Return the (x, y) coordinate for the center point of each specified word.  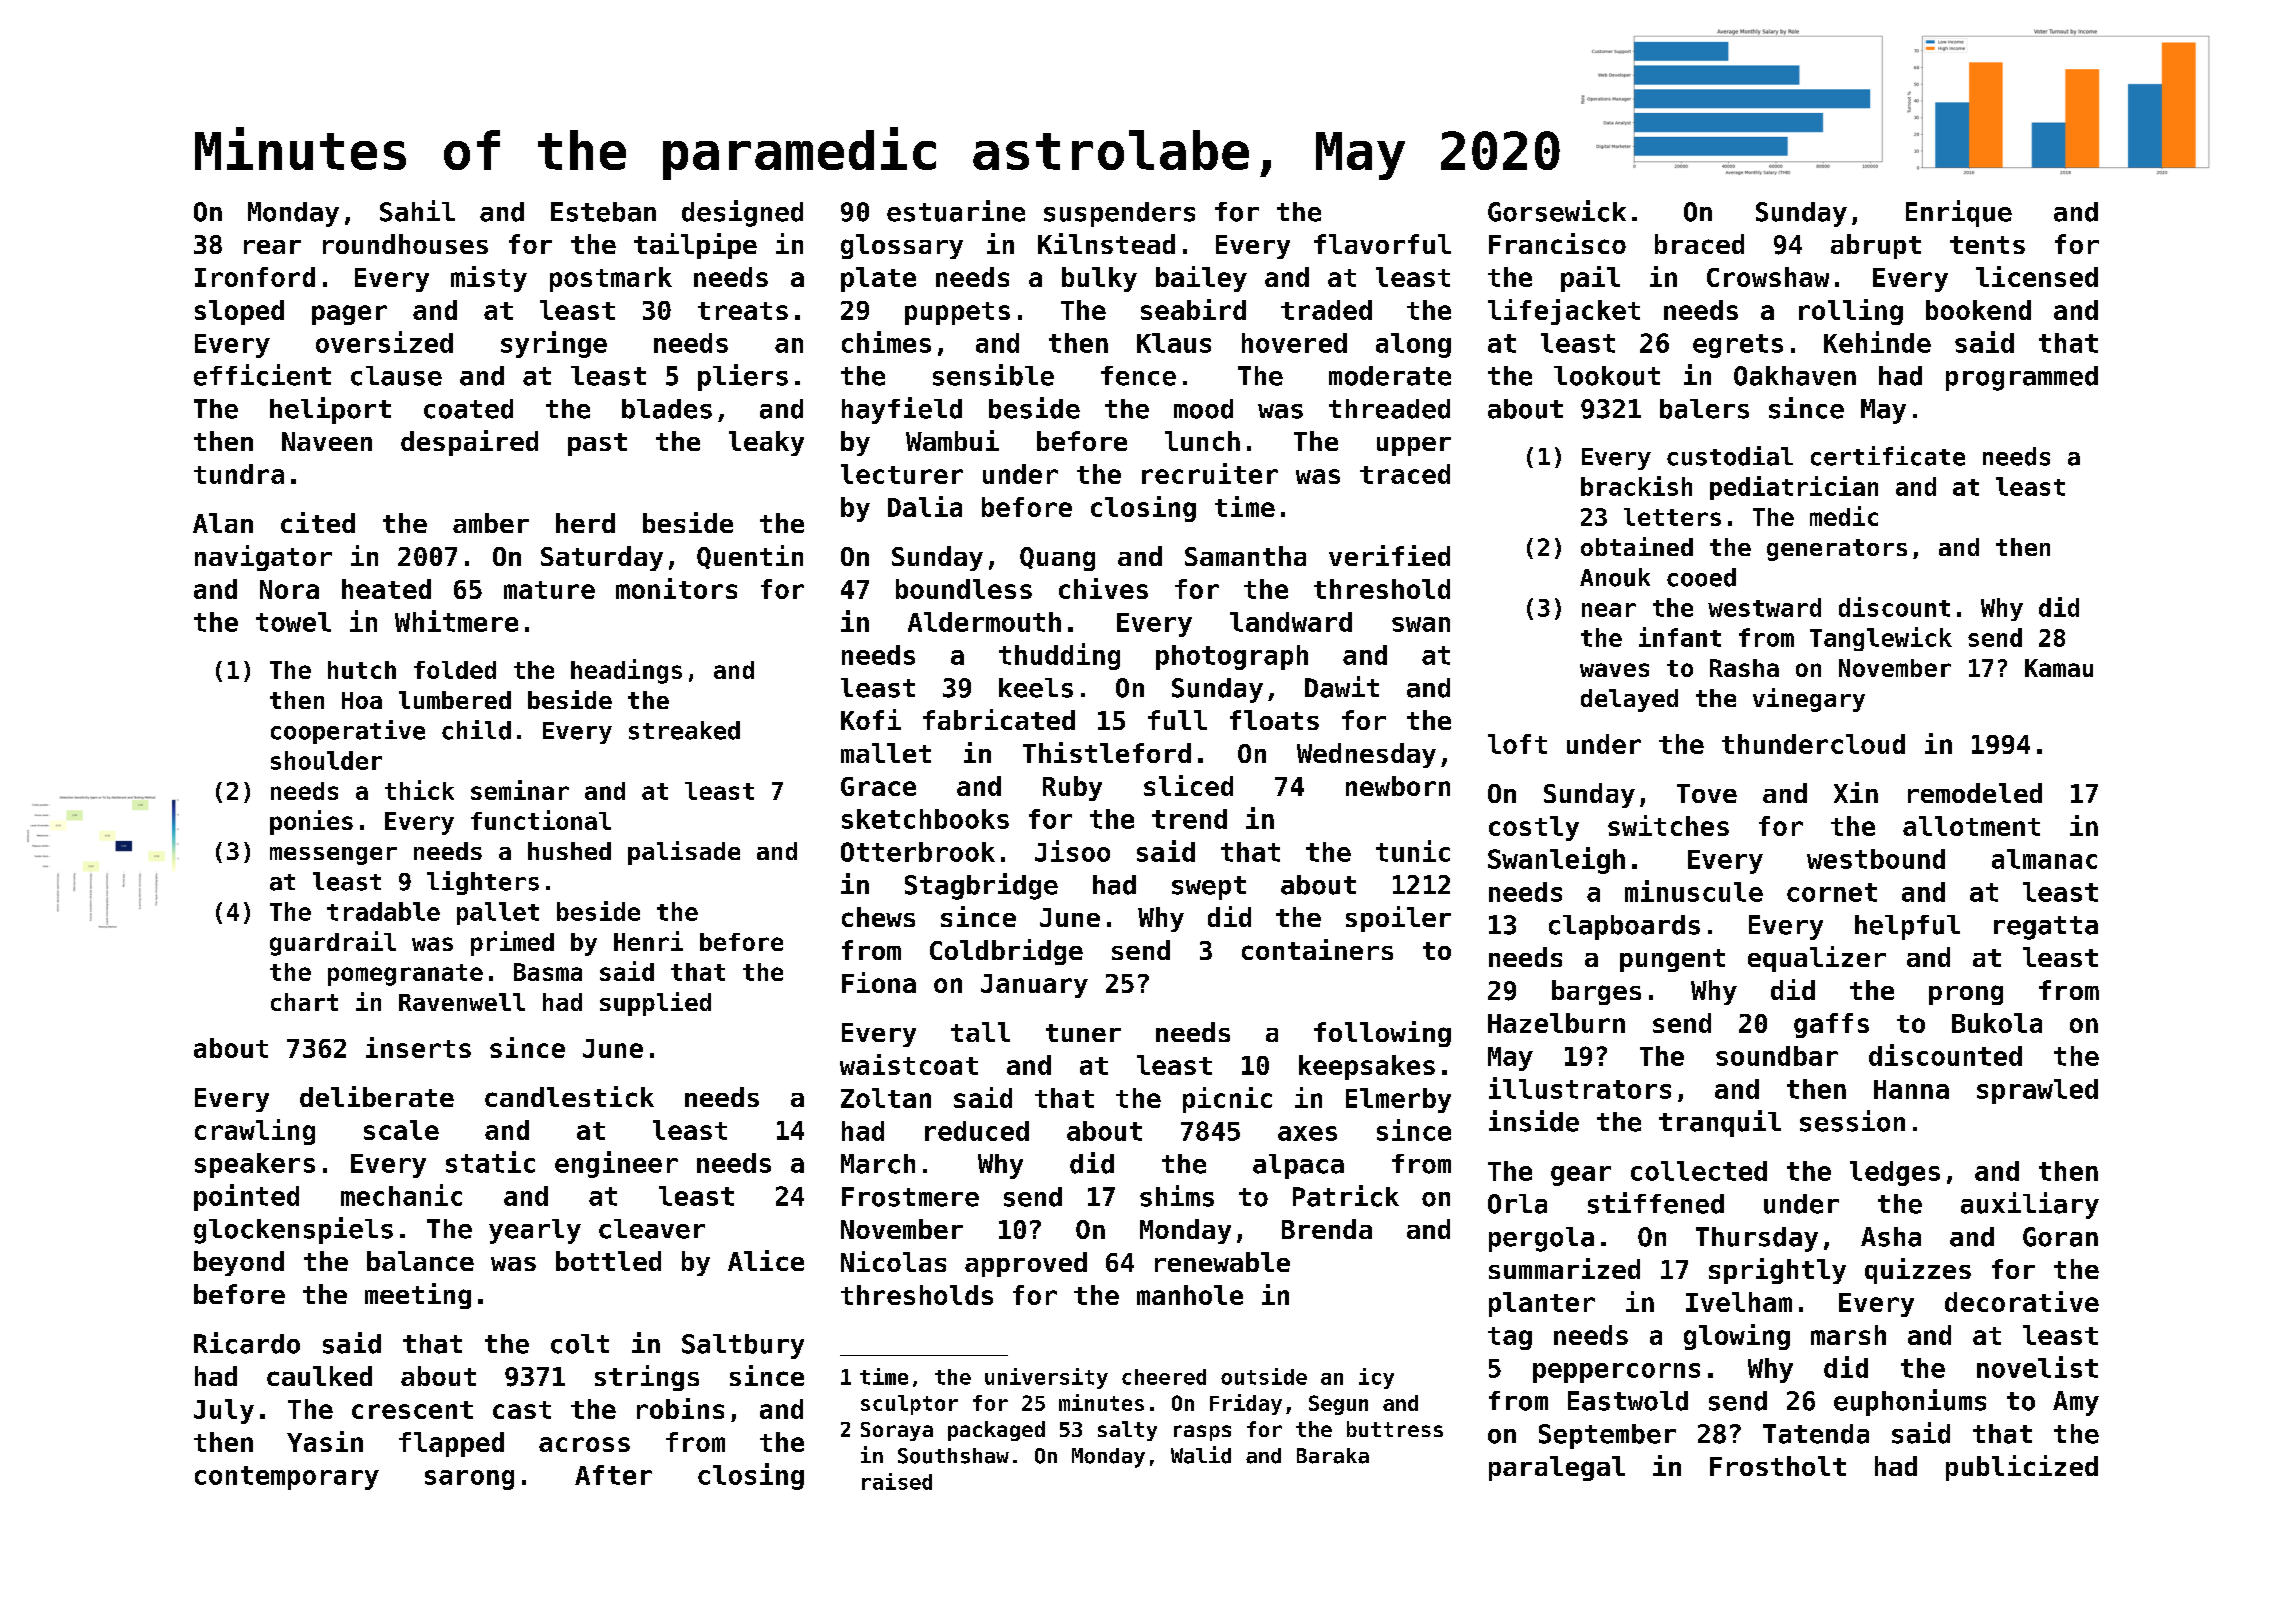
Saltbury (743, 1346)
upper (1414, 446)
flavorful (1382, 244)
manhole (1190, 1295)
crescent (412, 1410)
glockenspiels (293, 1230)
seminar (520, 790)
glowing (1737, 1337)
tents (1987, 245)
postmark (611, 279)
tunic (1413, 851)
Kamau (2059, 668)
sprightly (1777, 1271)
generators (1837, 550)
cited (318, 522)
